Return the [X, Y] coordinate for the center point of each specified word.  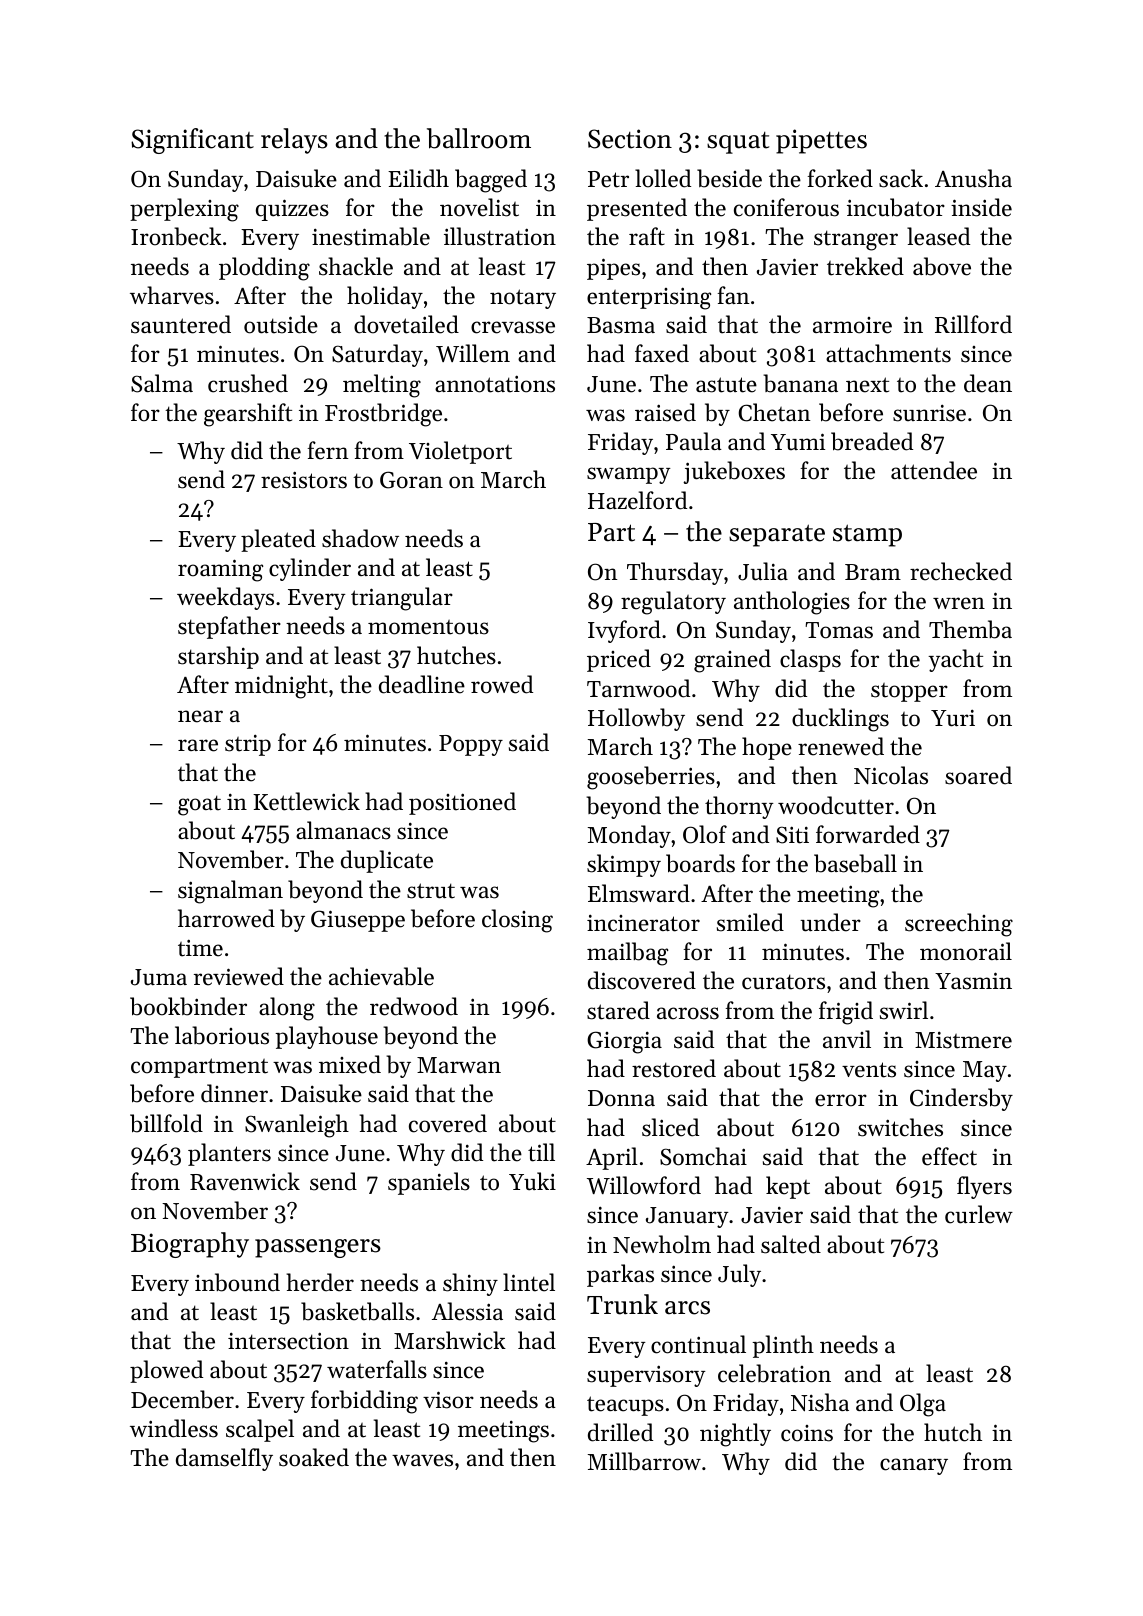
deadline [422, 684]
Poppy [471, 745]
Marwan [459, 1065]
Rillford [973, 324]
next [867, 385]
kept [788, 1187]
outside [281, 324]
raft [647, 236]
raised [665, 412]
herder [320, 1282]
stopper [909, 692]
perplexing [184, 210]
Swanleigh [297, 1126]
